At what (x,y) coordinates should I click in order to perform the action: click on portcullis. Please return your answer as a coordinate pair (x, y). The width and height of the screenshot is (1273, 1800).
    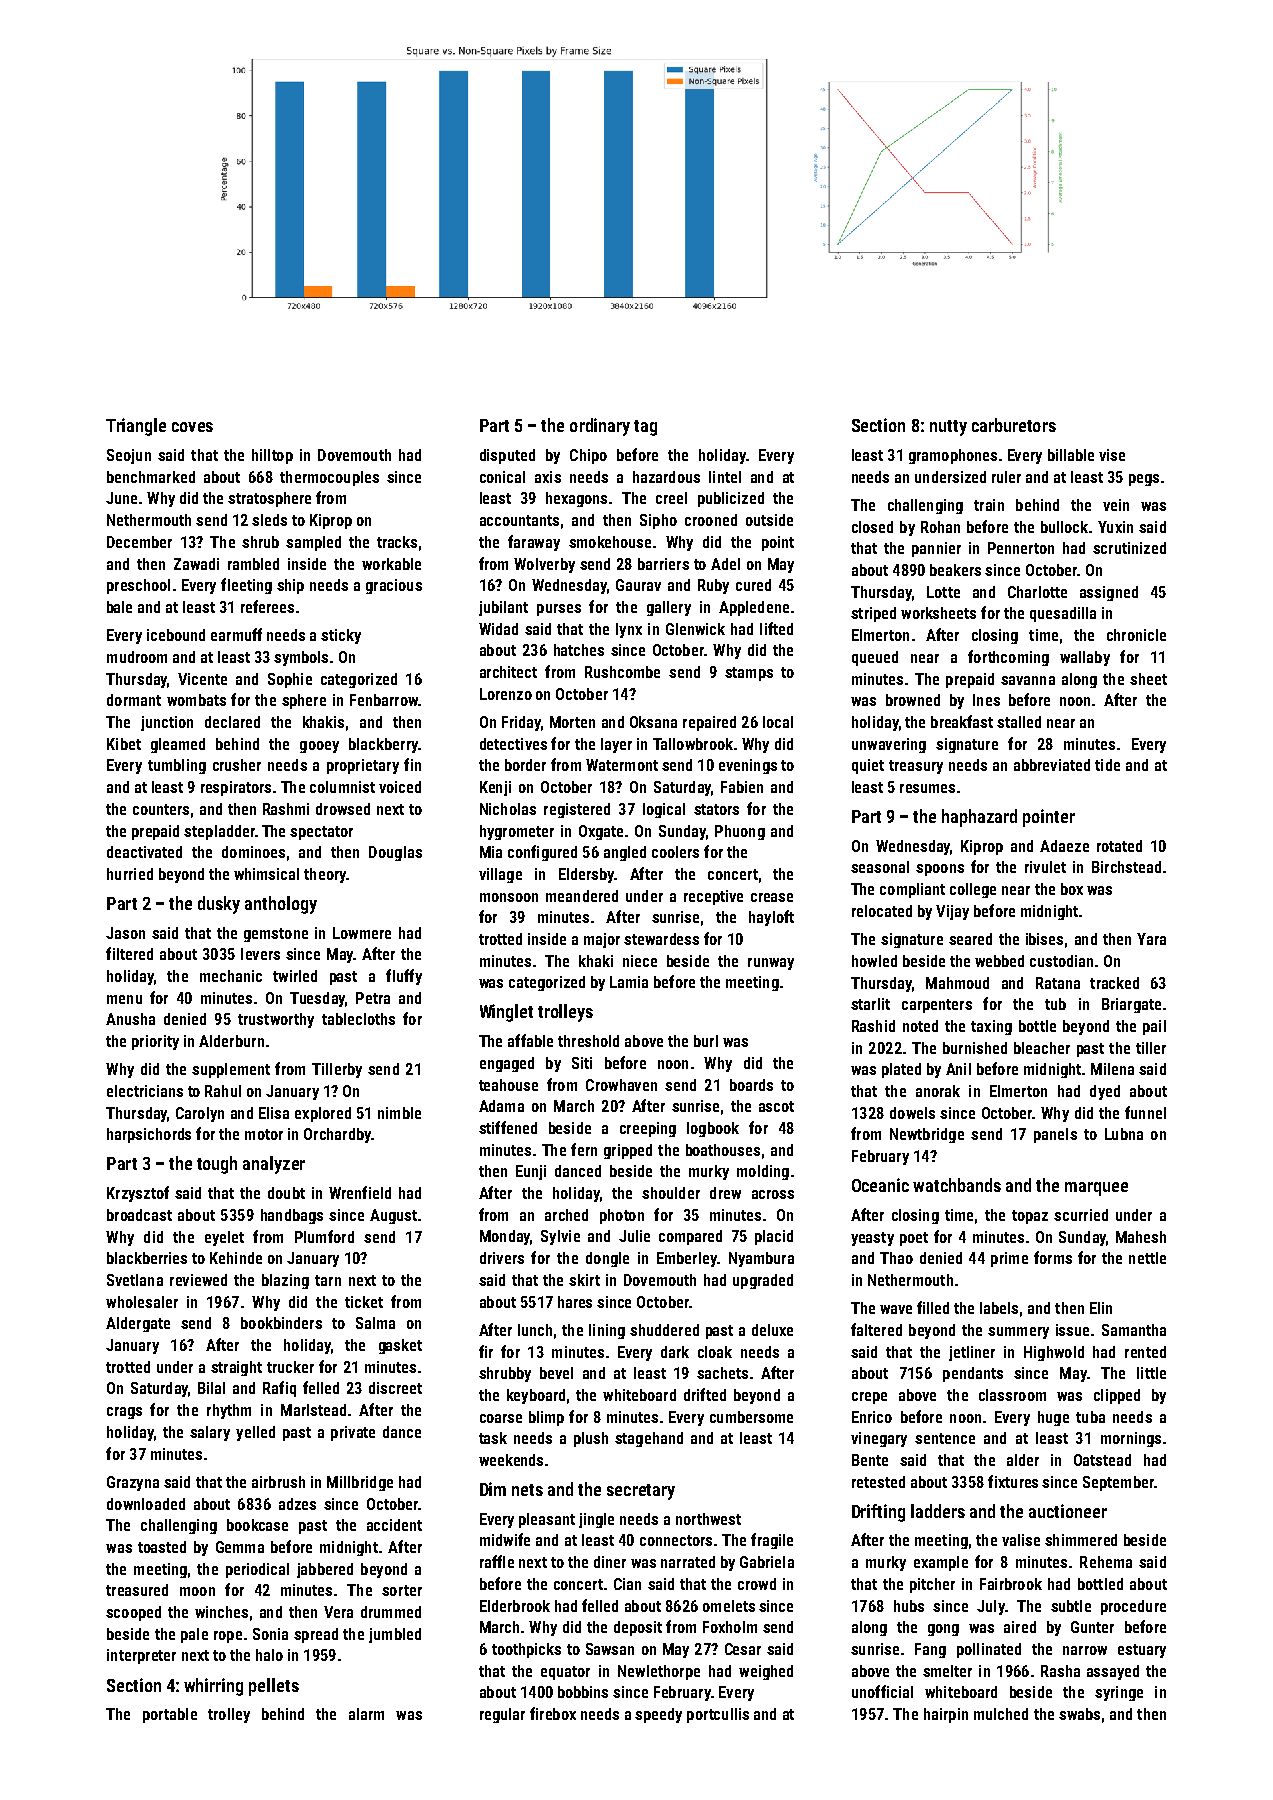
    Looking at the image, I should click on (718, 1715).
